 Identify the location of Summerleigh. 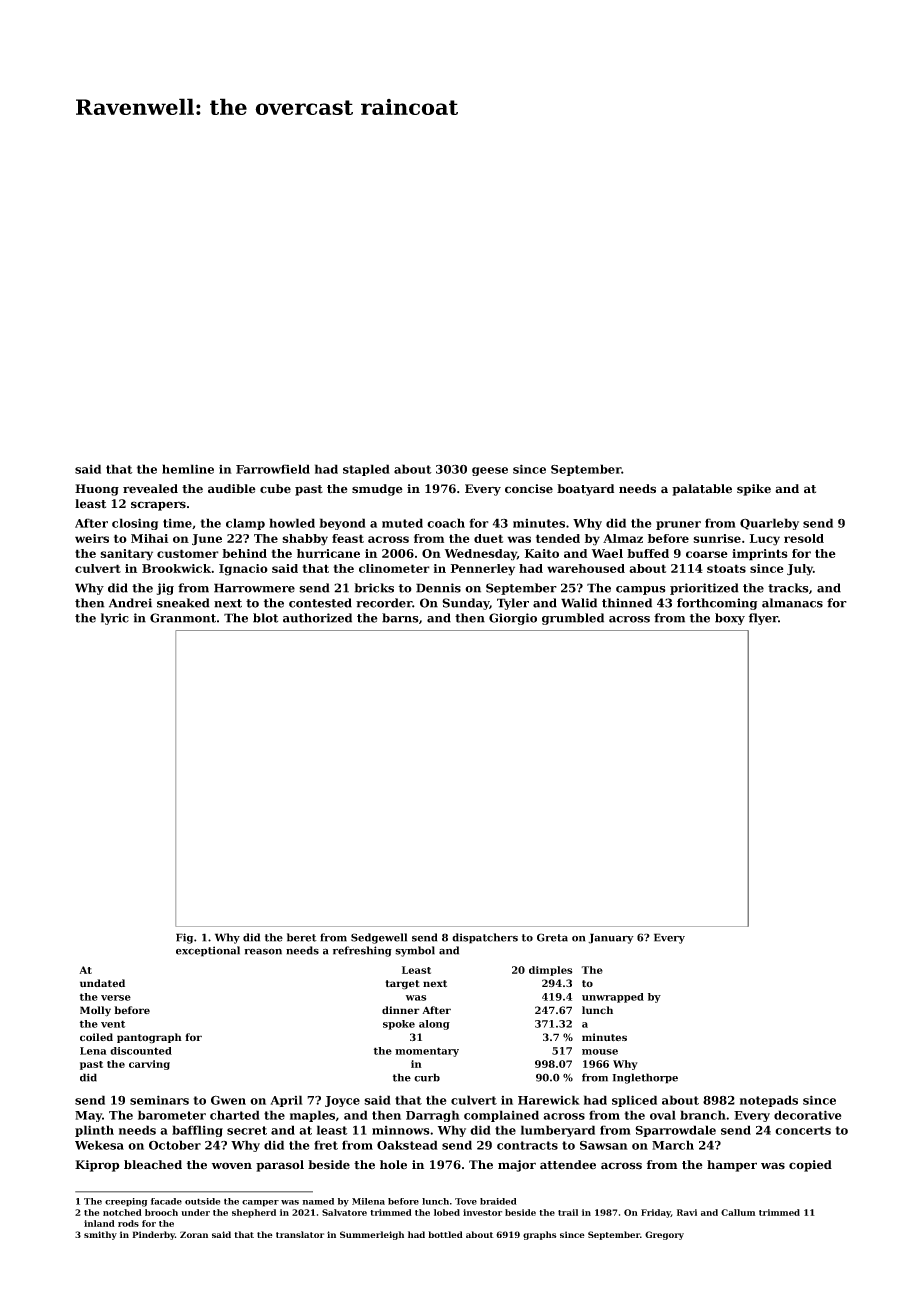
(372, 1235).
